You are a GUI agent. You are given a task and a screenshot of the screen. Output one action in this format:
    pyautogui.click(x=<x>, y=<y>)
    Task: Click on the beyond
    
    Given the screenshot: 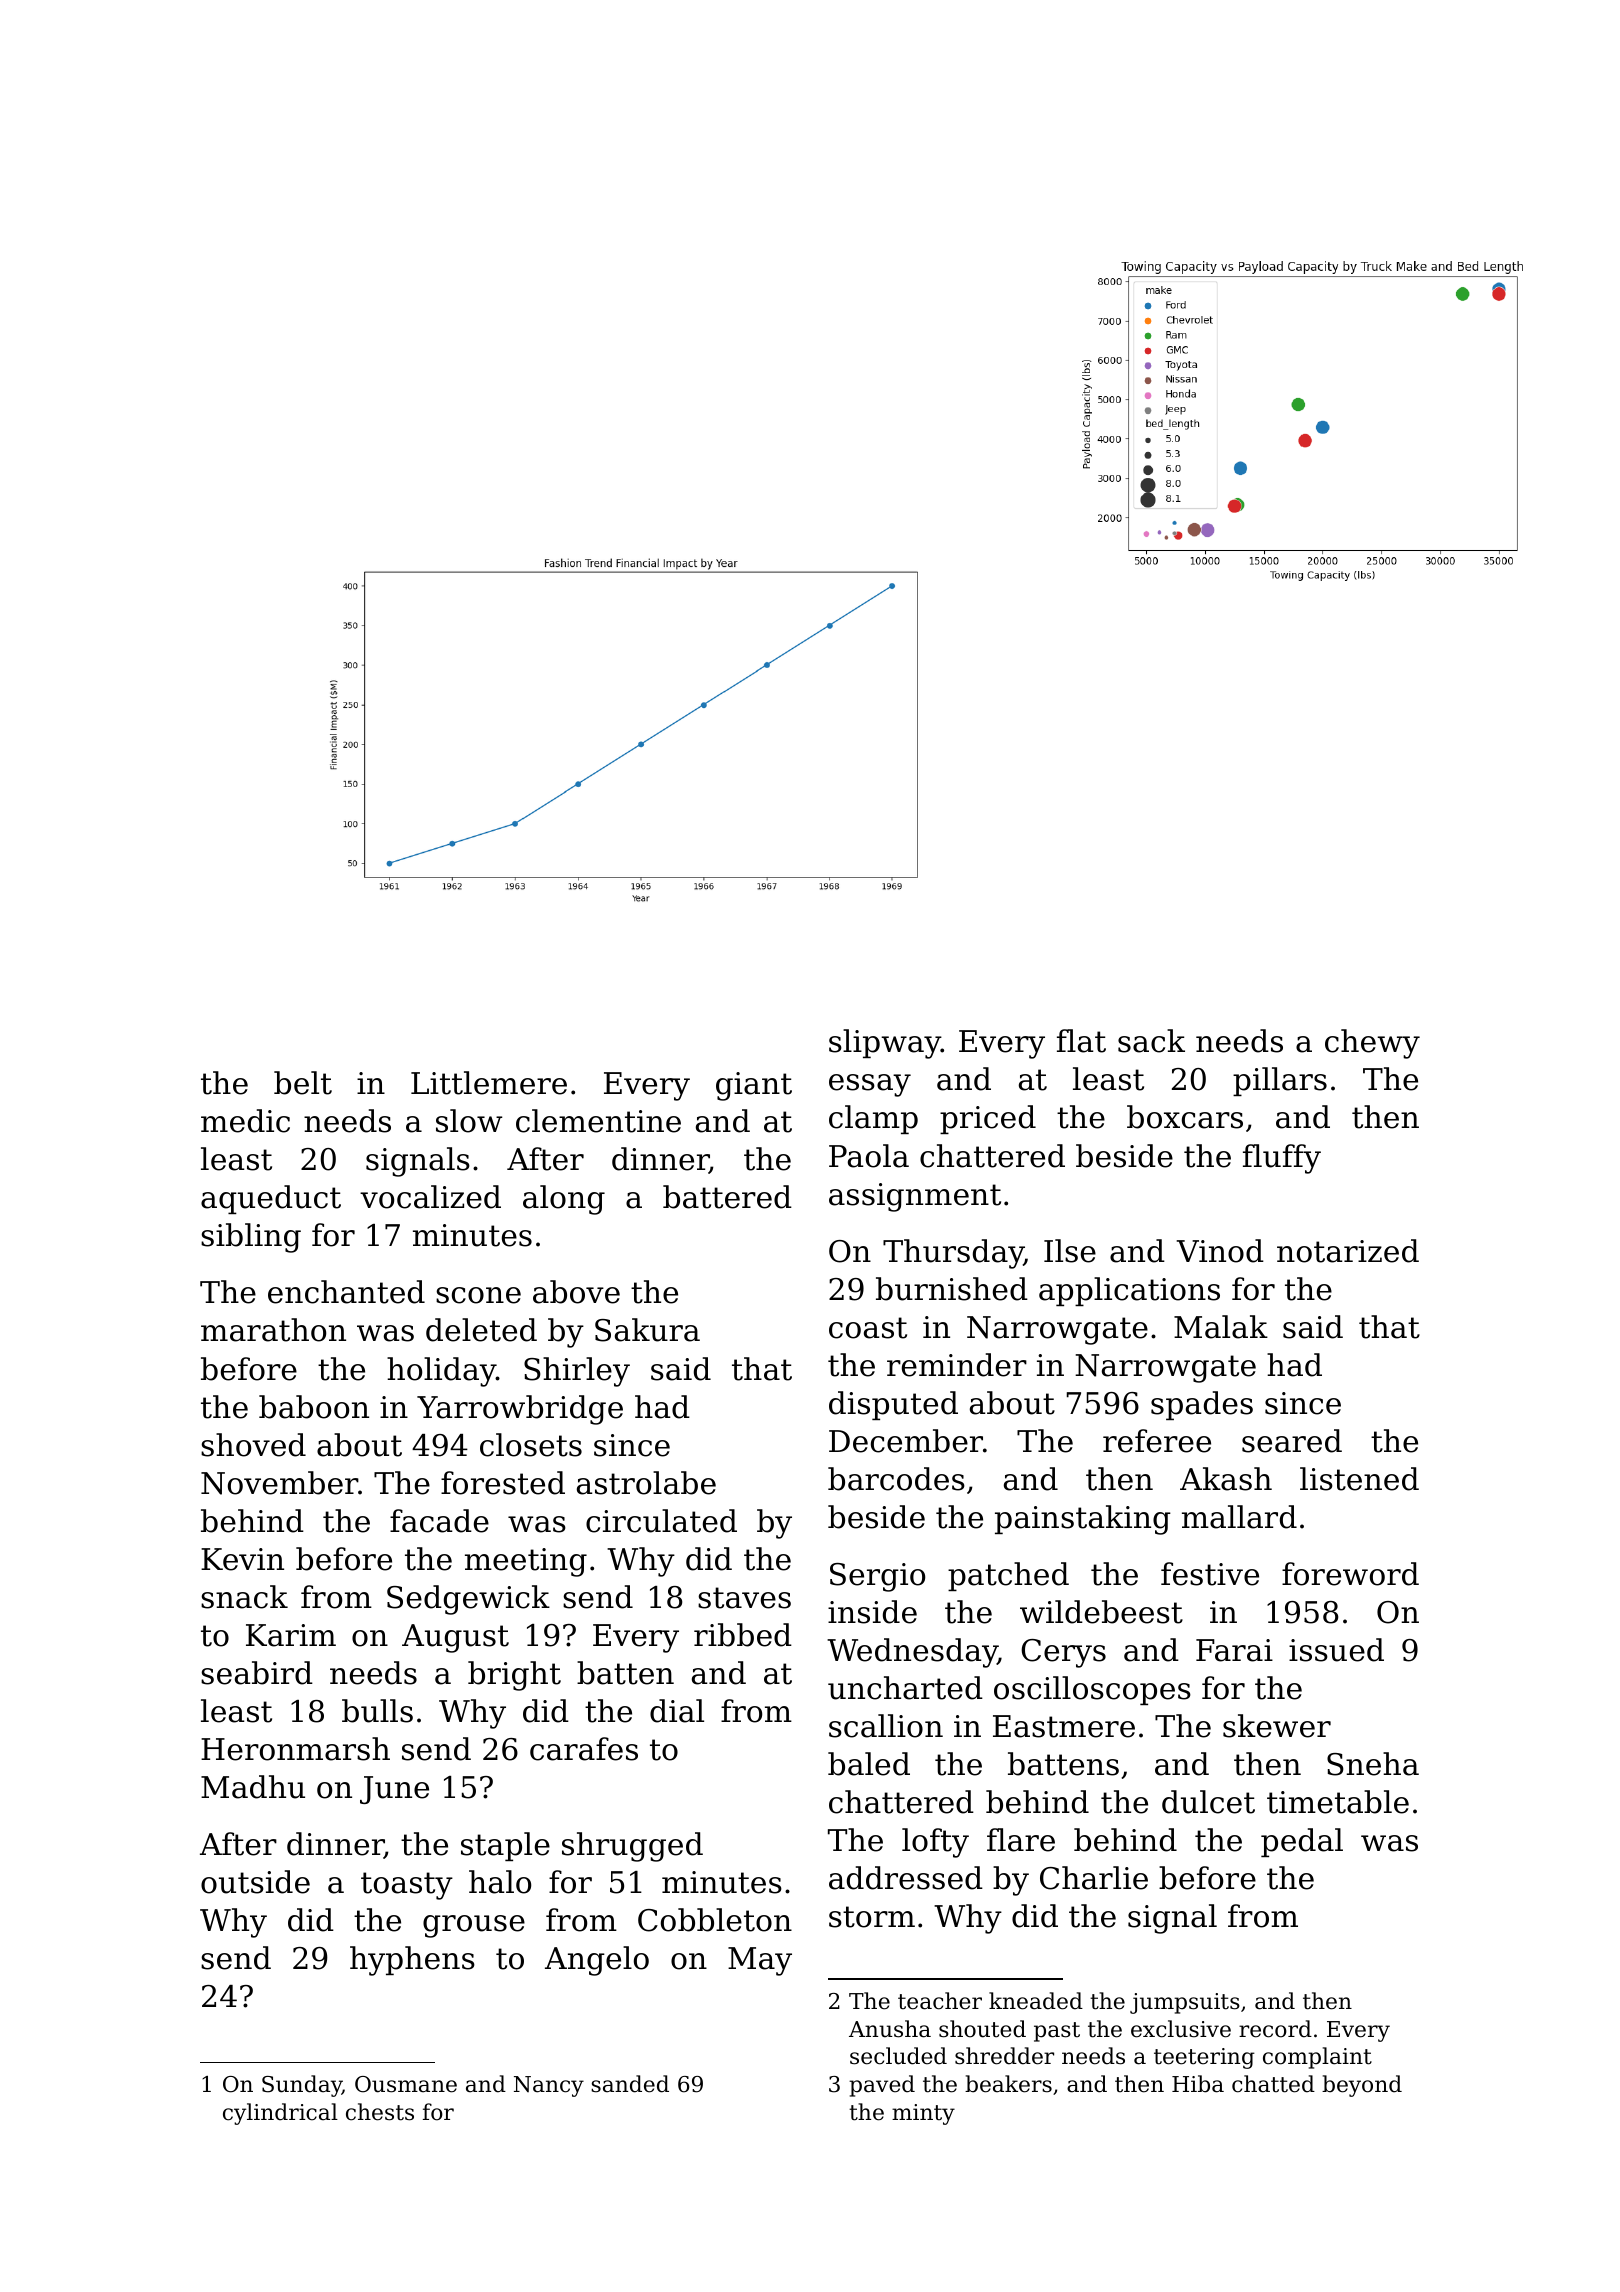 What is the action you would take?
    pyautogui.click(x=1362, y=2086)
